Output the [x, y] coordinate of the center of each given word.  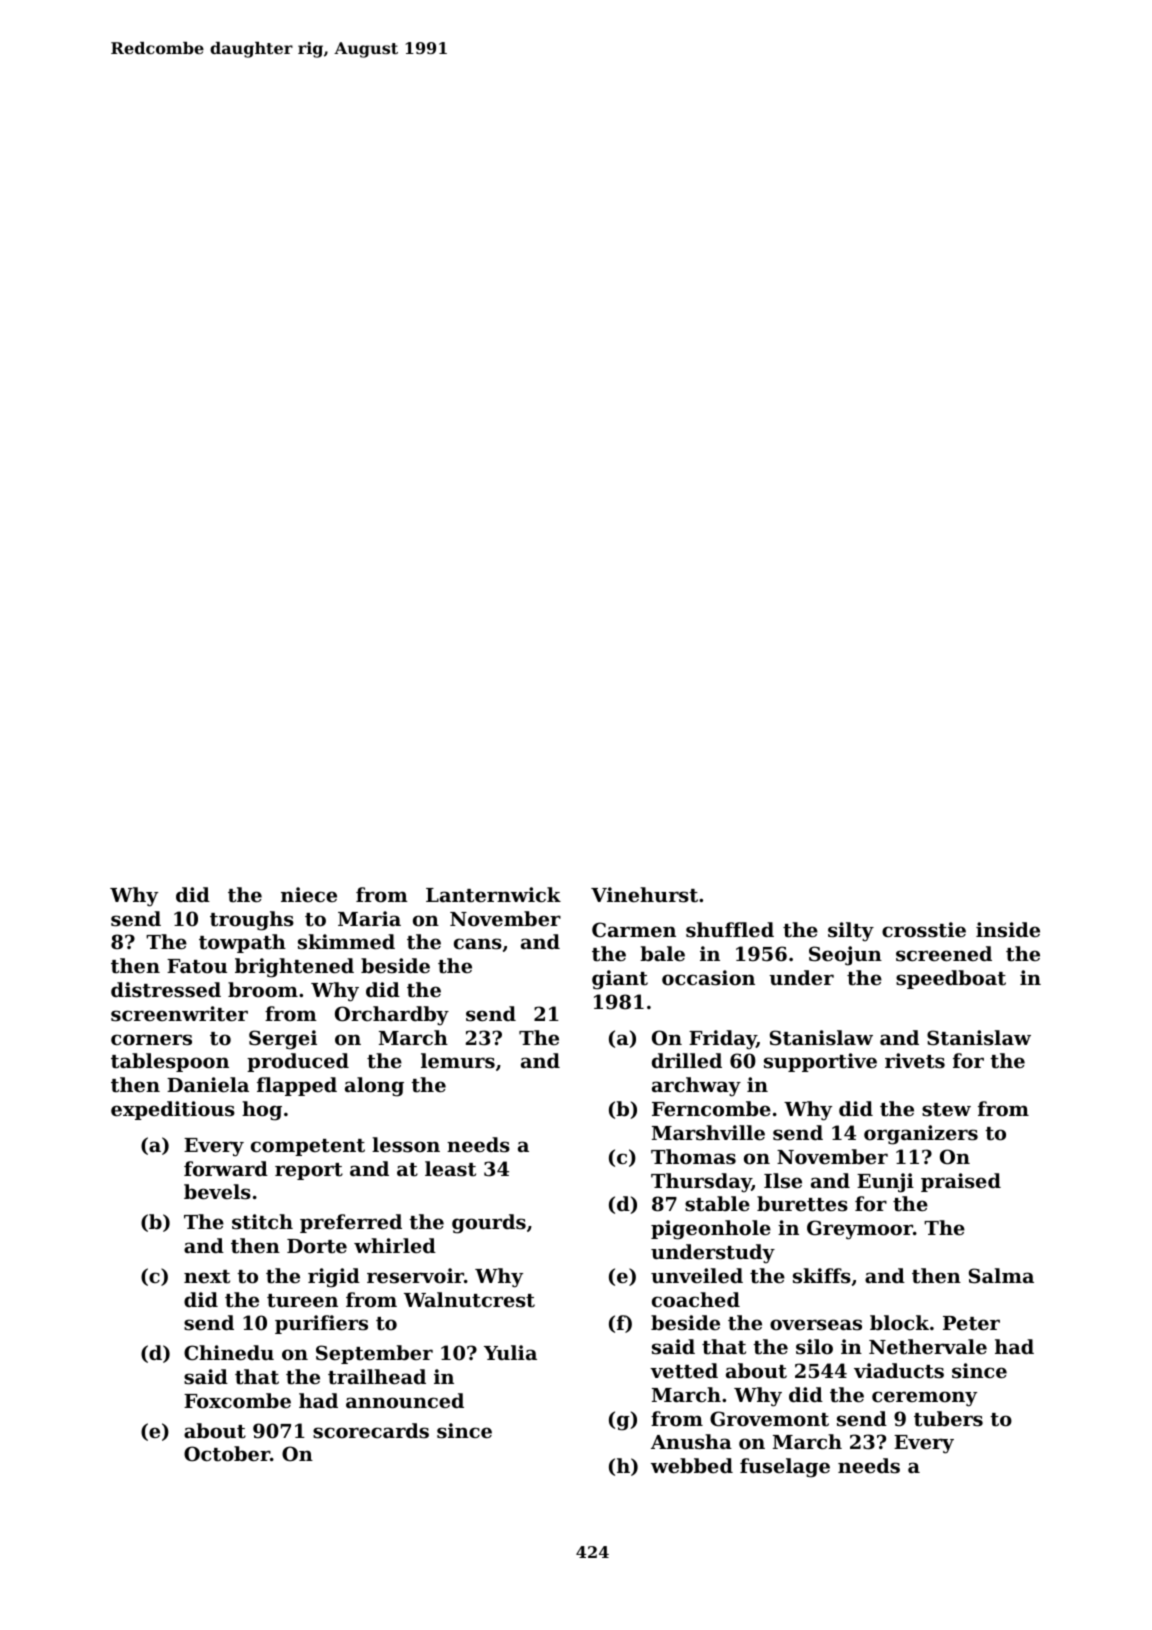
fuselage [785, 1468]
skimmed [346, 942]
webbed [692, 1465]
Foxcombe [237, 1400]
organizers [921, 1135]
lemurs [458, 1061]
